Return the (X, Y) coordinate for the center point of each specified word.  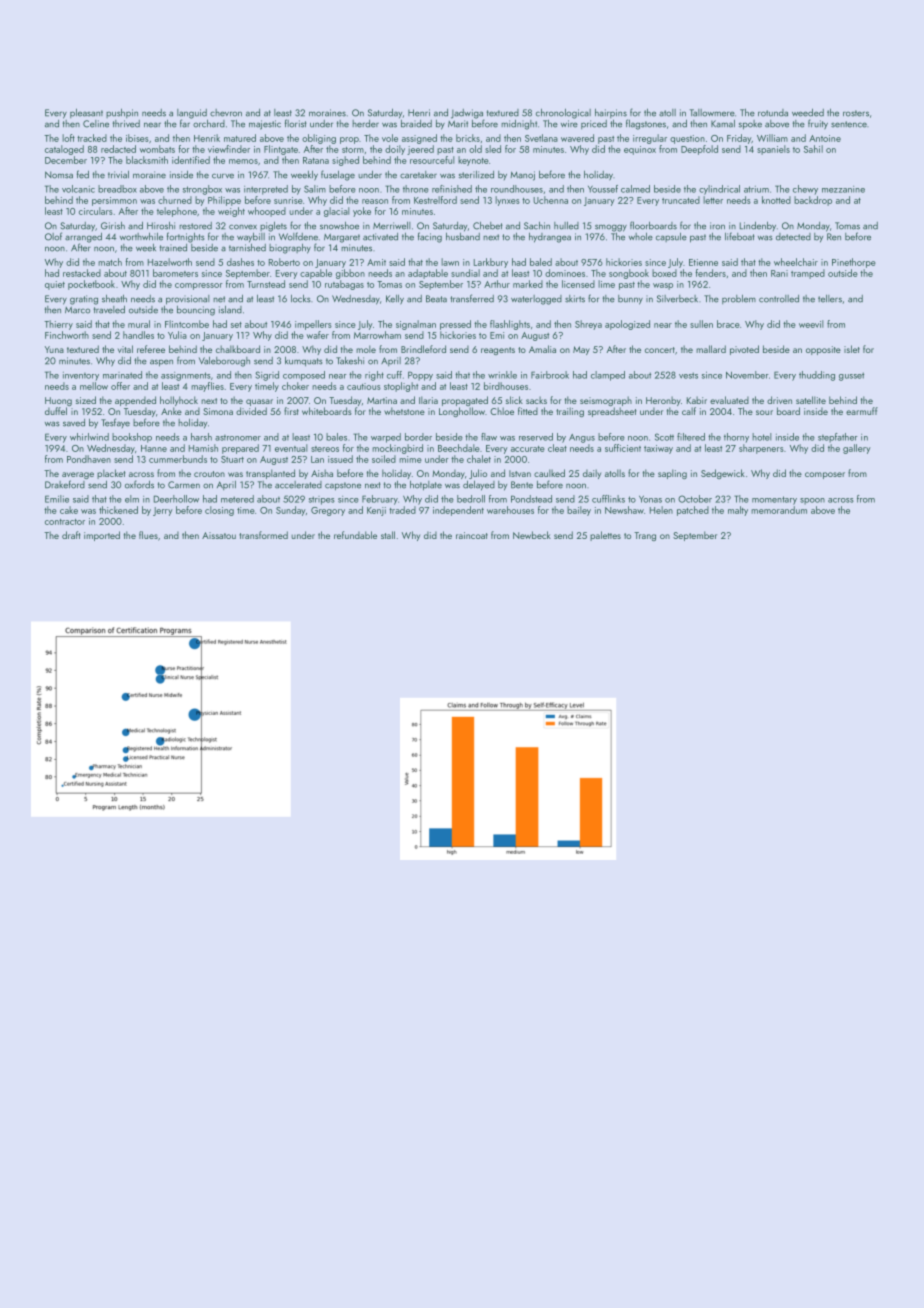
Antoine (825, 138)
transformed (263, 535)
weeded (808, 112)
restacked (82, 273)
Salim (315, 189)
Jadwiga (467, 114)
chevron (226, 113)
